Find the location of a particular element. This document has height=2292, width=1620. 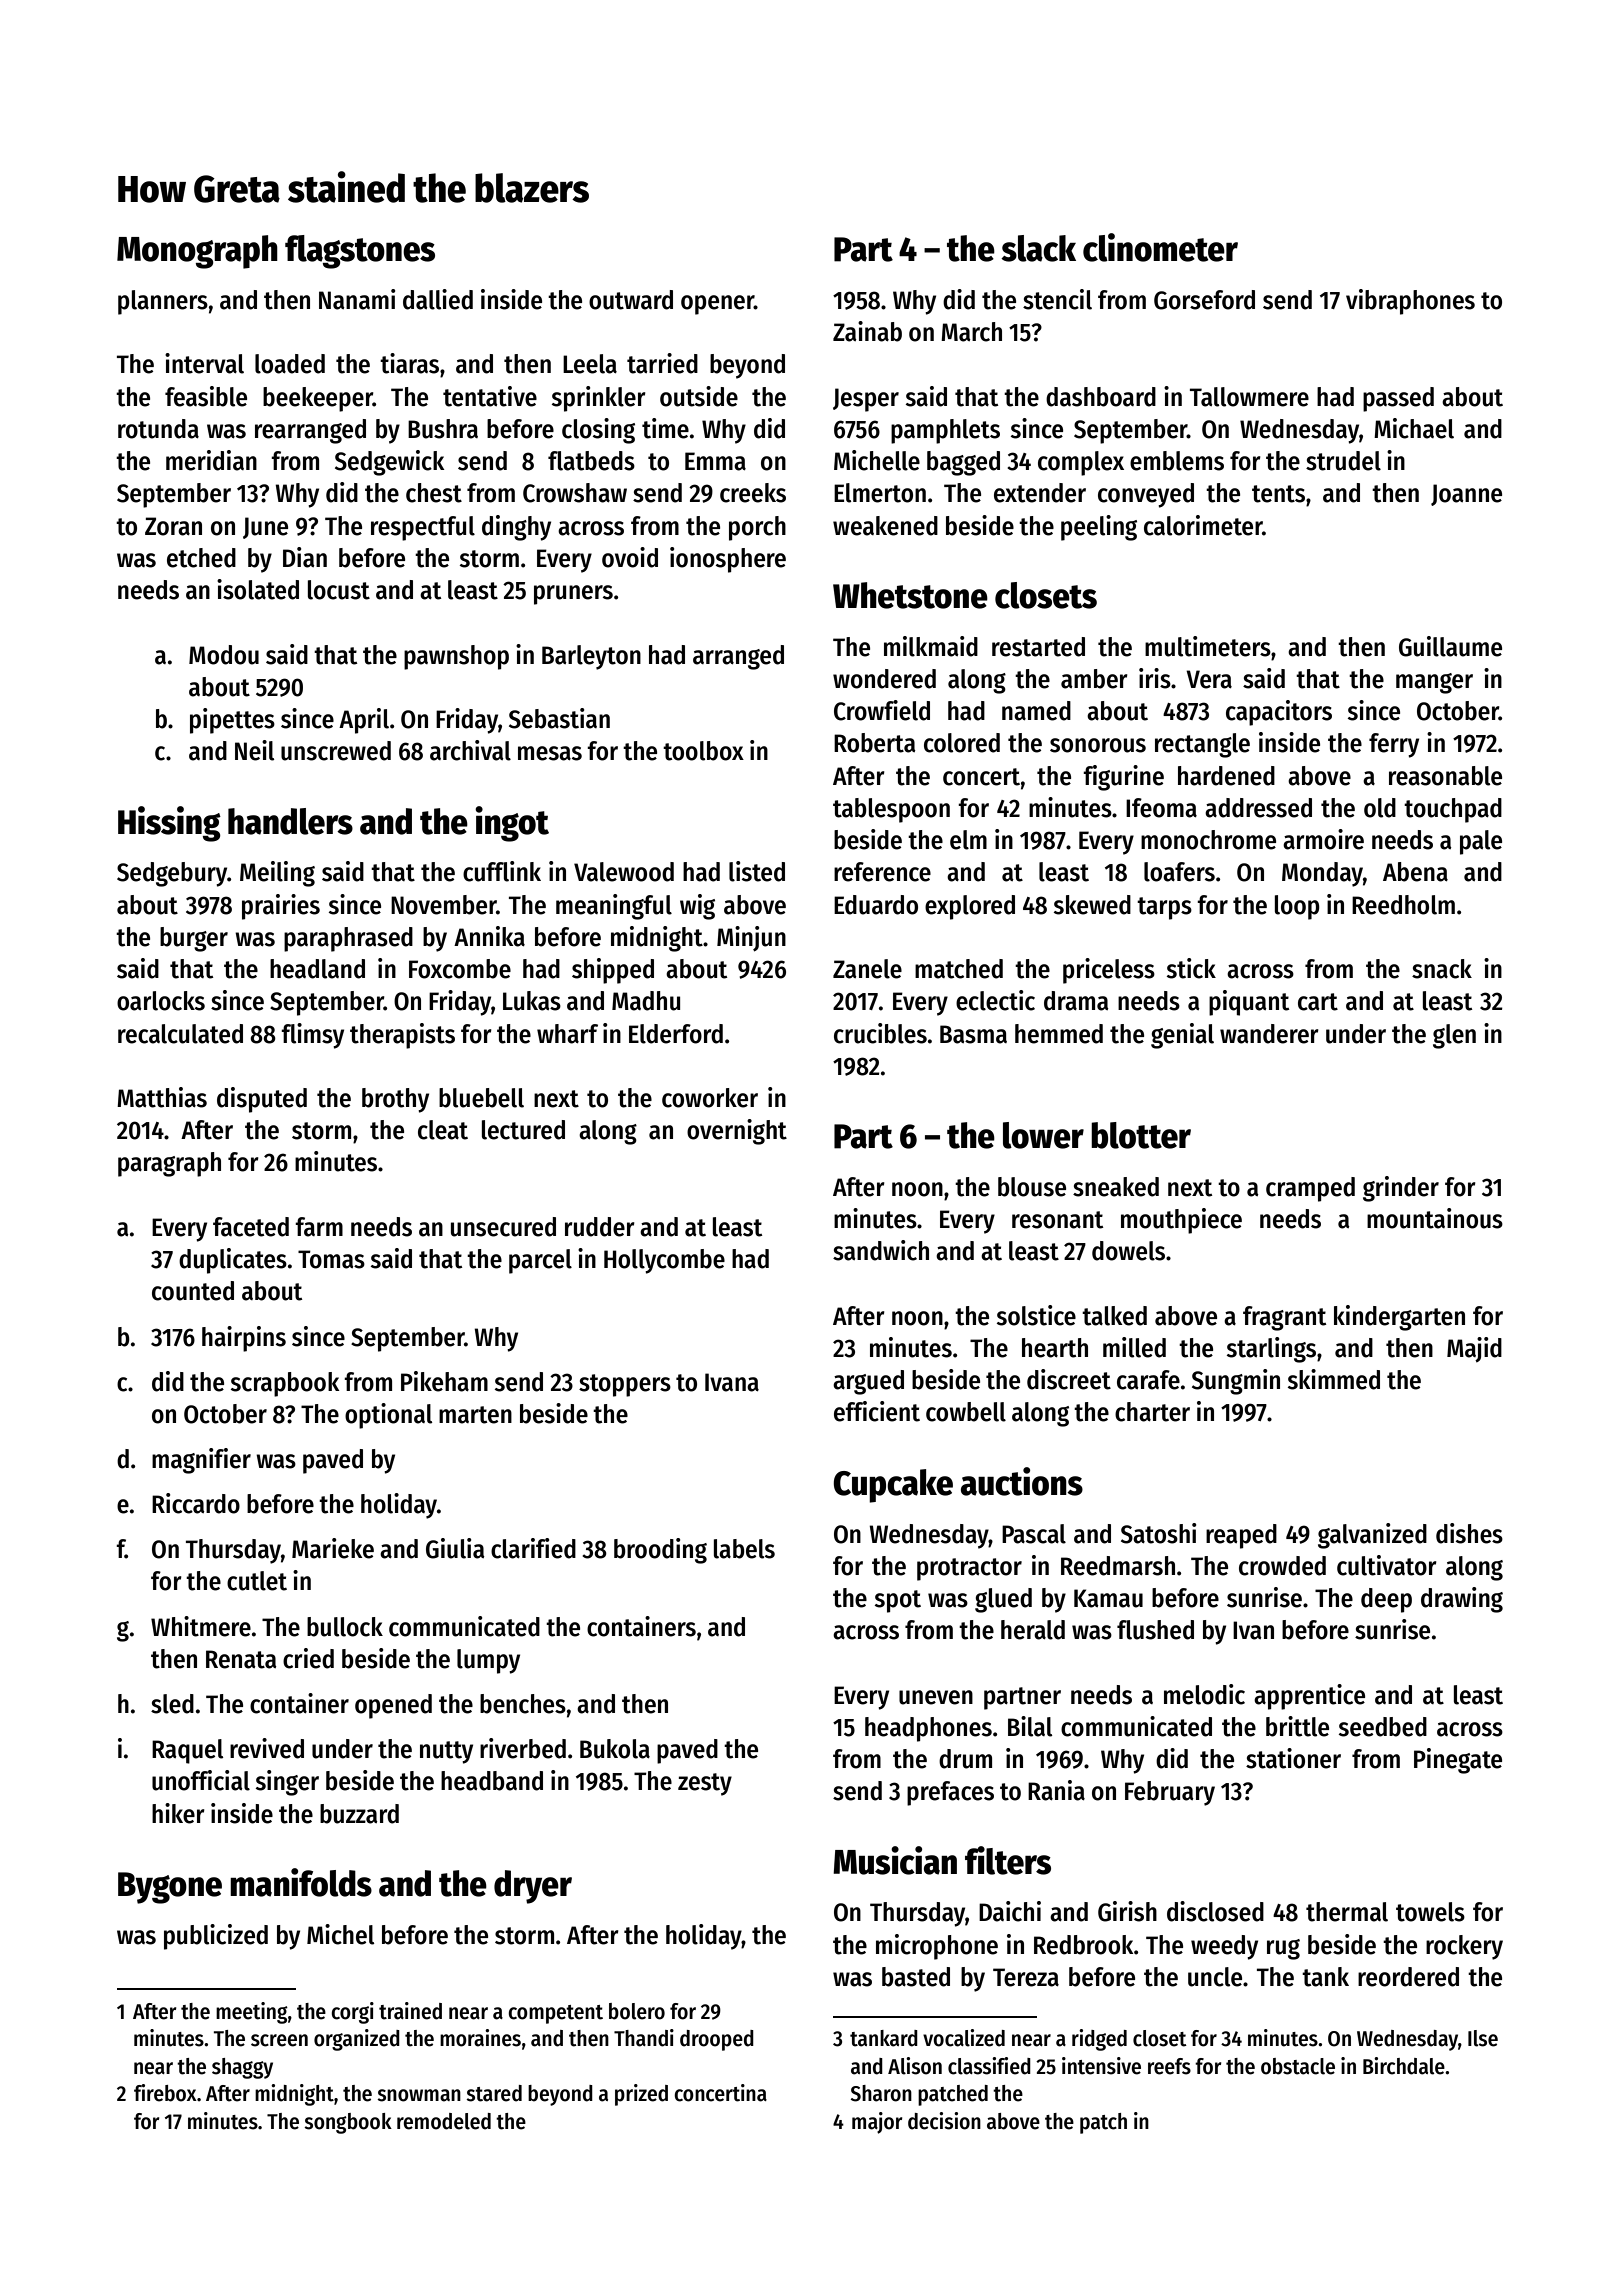

Giulia is located at coordinates (455, 1548).
